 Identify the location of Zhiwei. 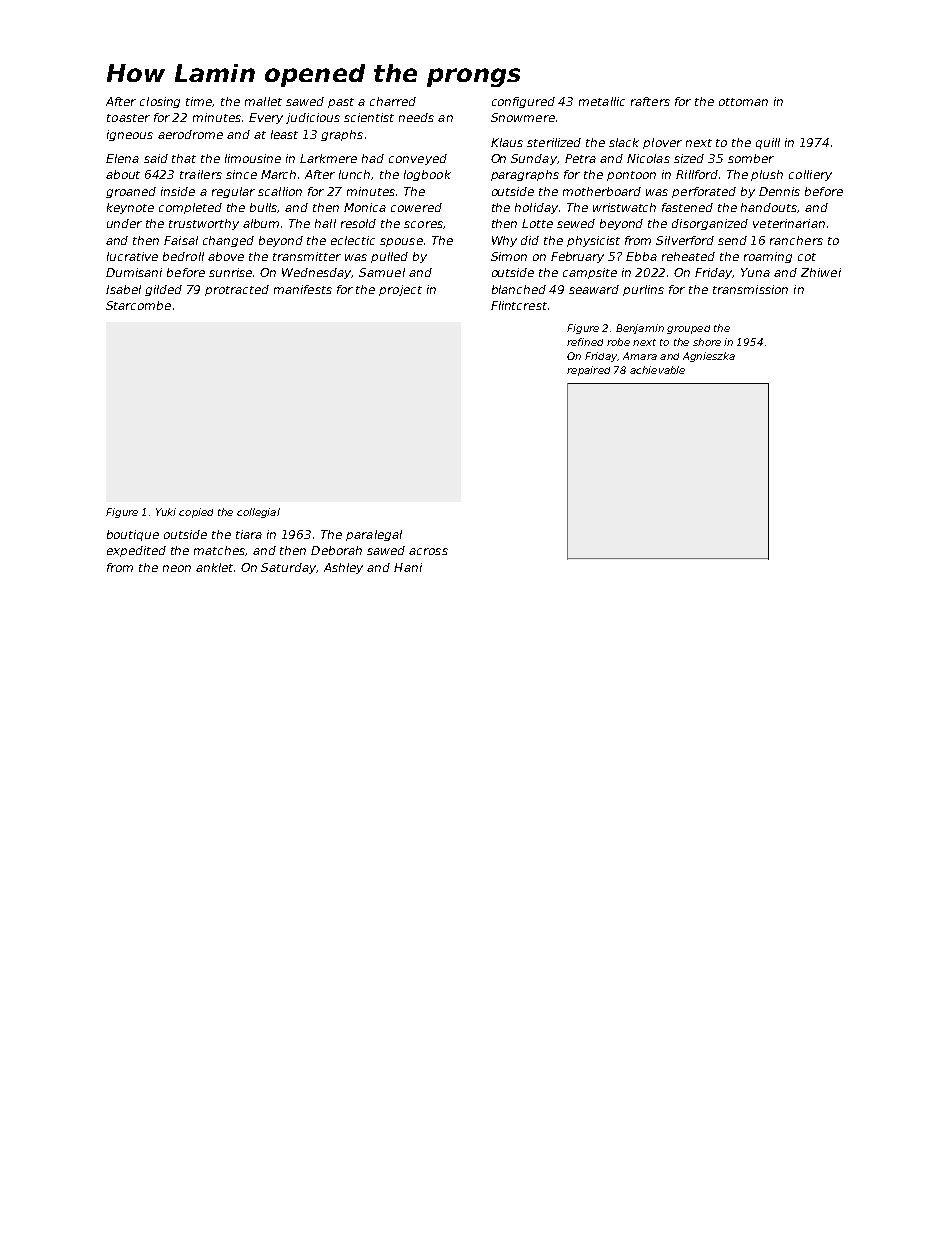
(821, 272).
